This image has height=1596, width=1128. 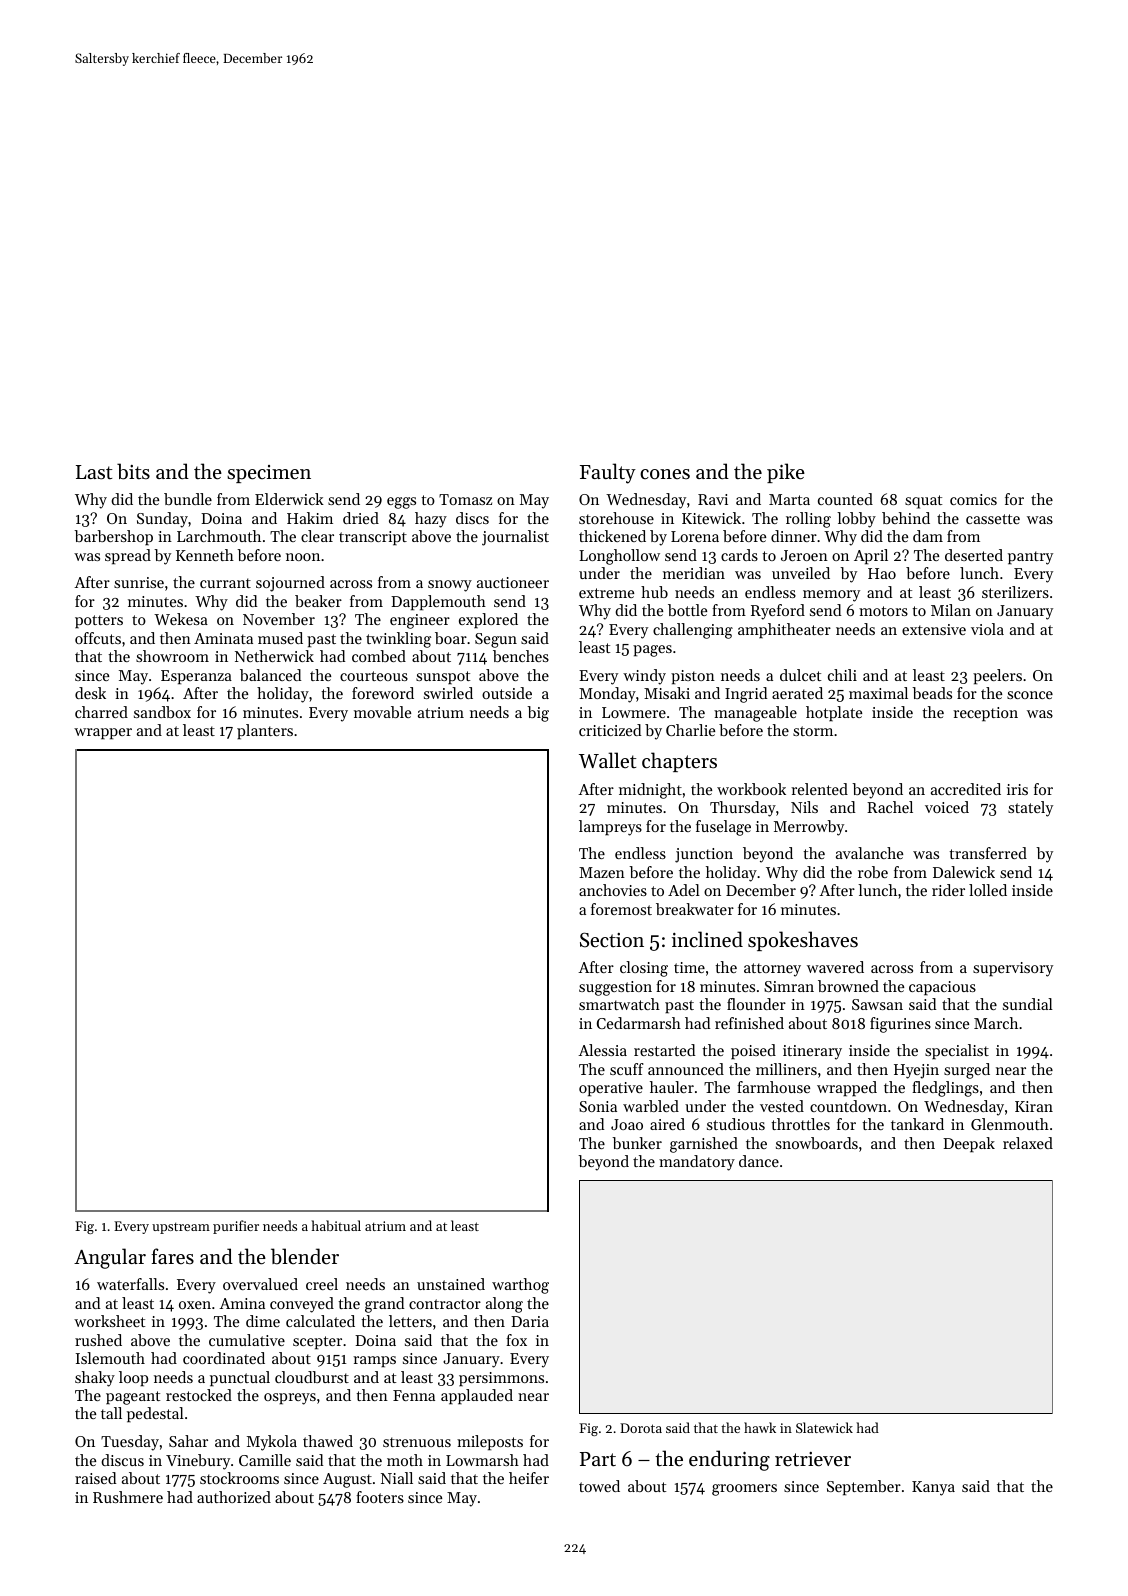 What do you see at coordinates (336, 1225) in the image?
I see `habitual` at bounding box center [336, 1225].
